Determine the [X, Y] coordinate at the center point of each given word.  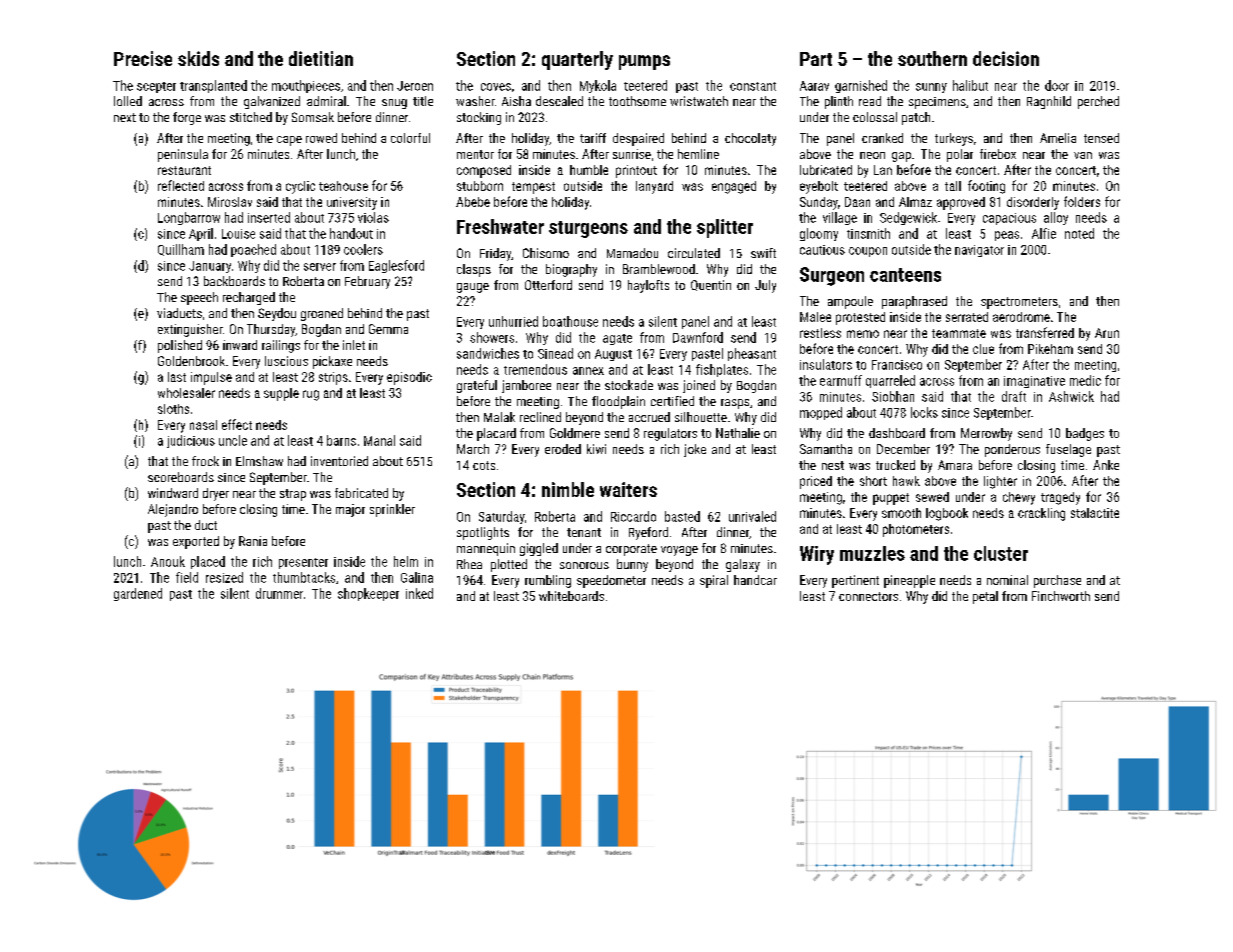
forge [187, 118]
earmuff [841, 380]
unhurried [513, 321]
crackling [1041, 514]
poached [253, 250]
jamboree [526, 386]
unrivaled [752, 516]
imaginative [1034, 382]
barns [341, 440]
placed [208, 562]
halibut [970, 85]
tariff [593, 138]
